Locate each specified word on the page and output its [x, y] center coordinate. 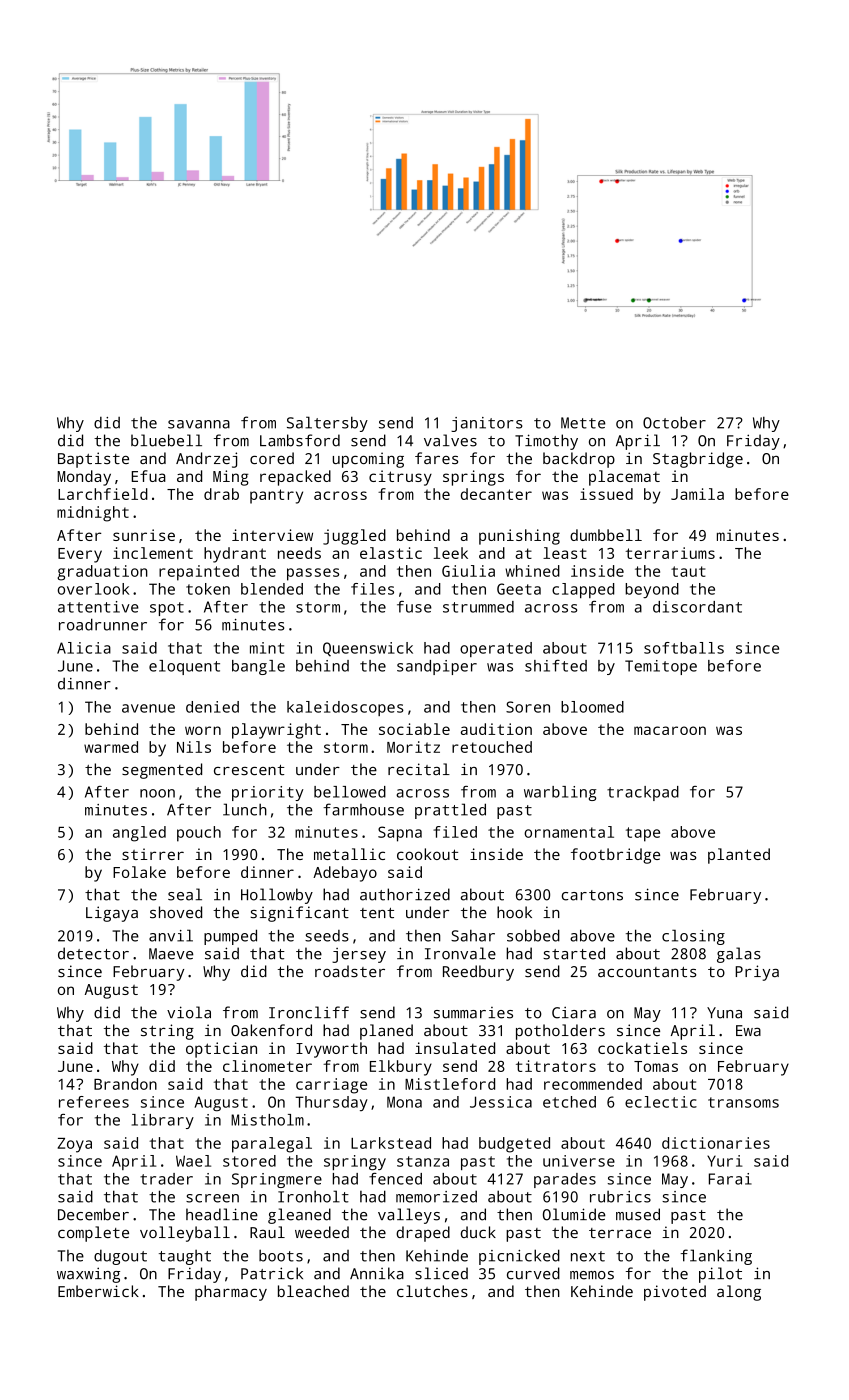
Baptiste [93, 460]
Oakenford [271, 1030]
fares [436, 458]
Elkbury [401, 1068]
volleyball [185, 1234]
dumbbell [606, 535]
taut [688, 571]
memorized [436, 1196]
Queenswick [368, 649]
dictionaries [716, 1143]
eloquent [184, 667]
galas [739, 955]
